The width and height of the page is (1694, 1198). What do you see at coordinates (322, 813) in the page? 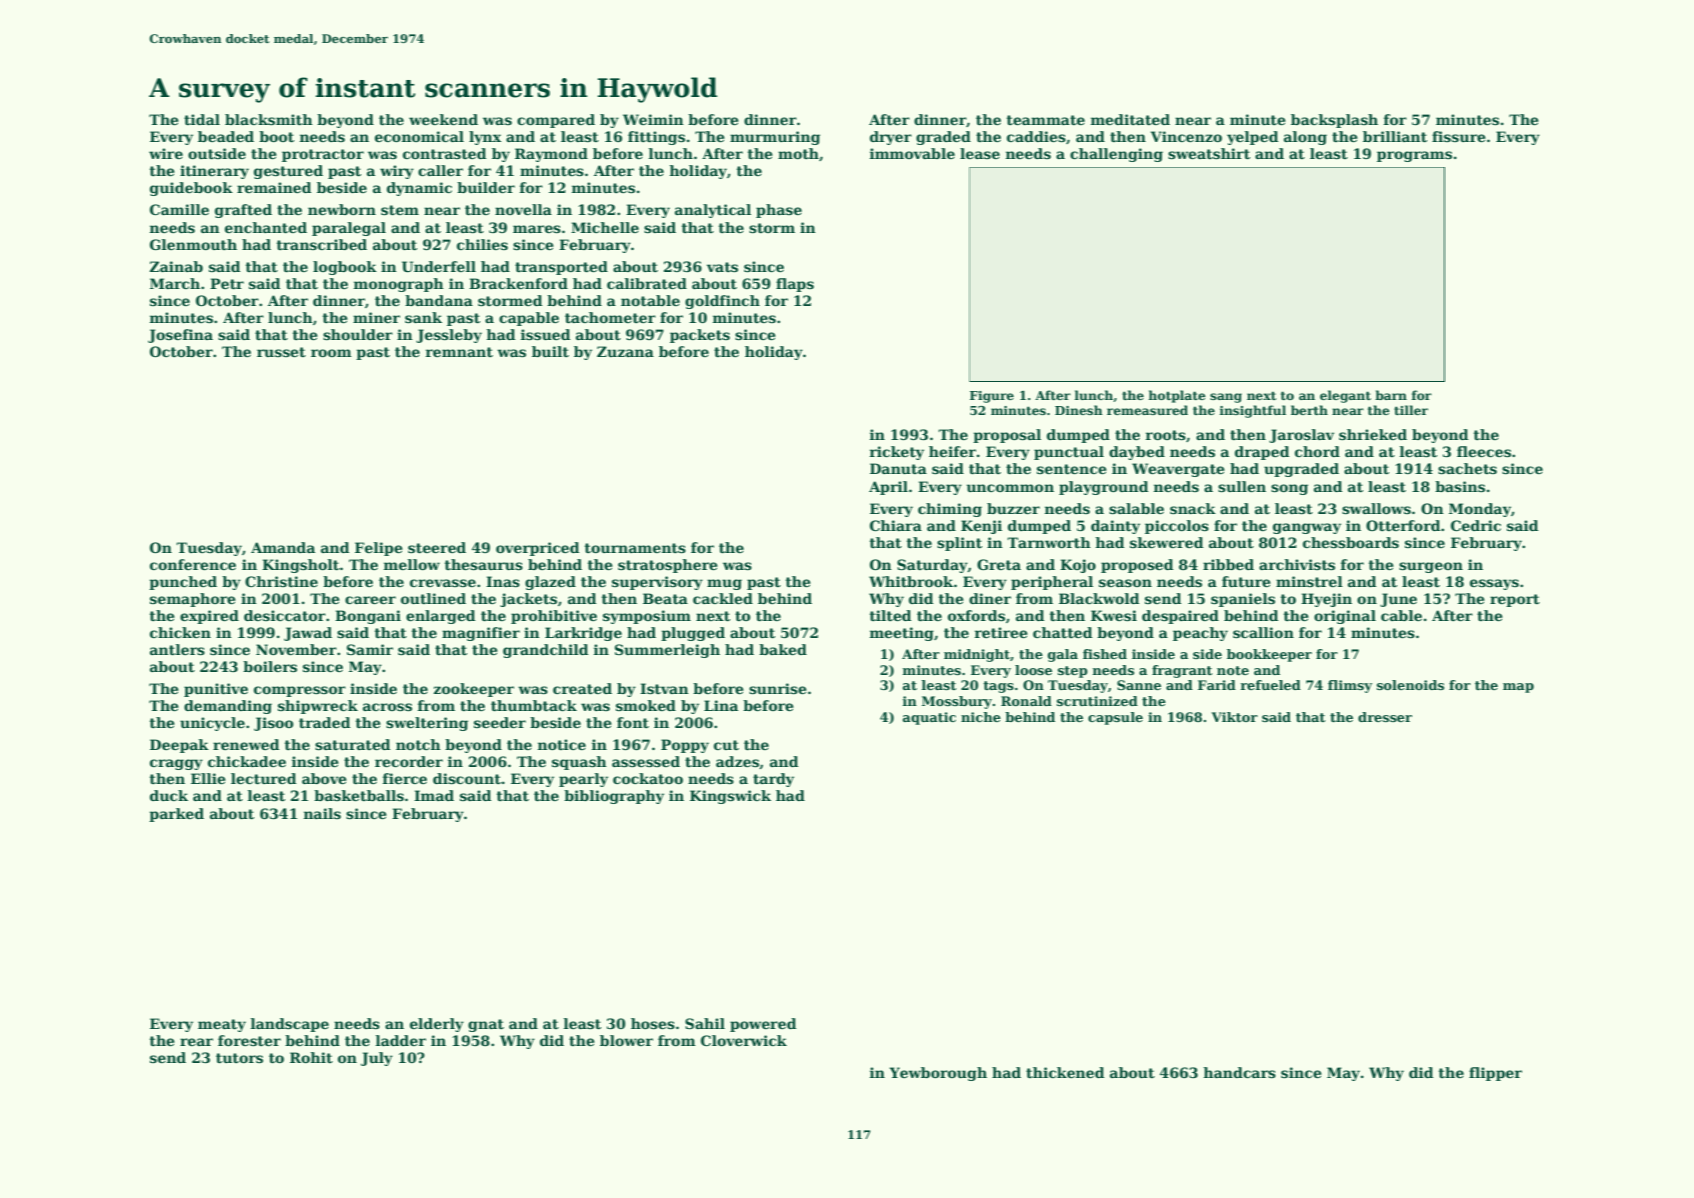
I see `nails` at bounding box center [322, 813].
